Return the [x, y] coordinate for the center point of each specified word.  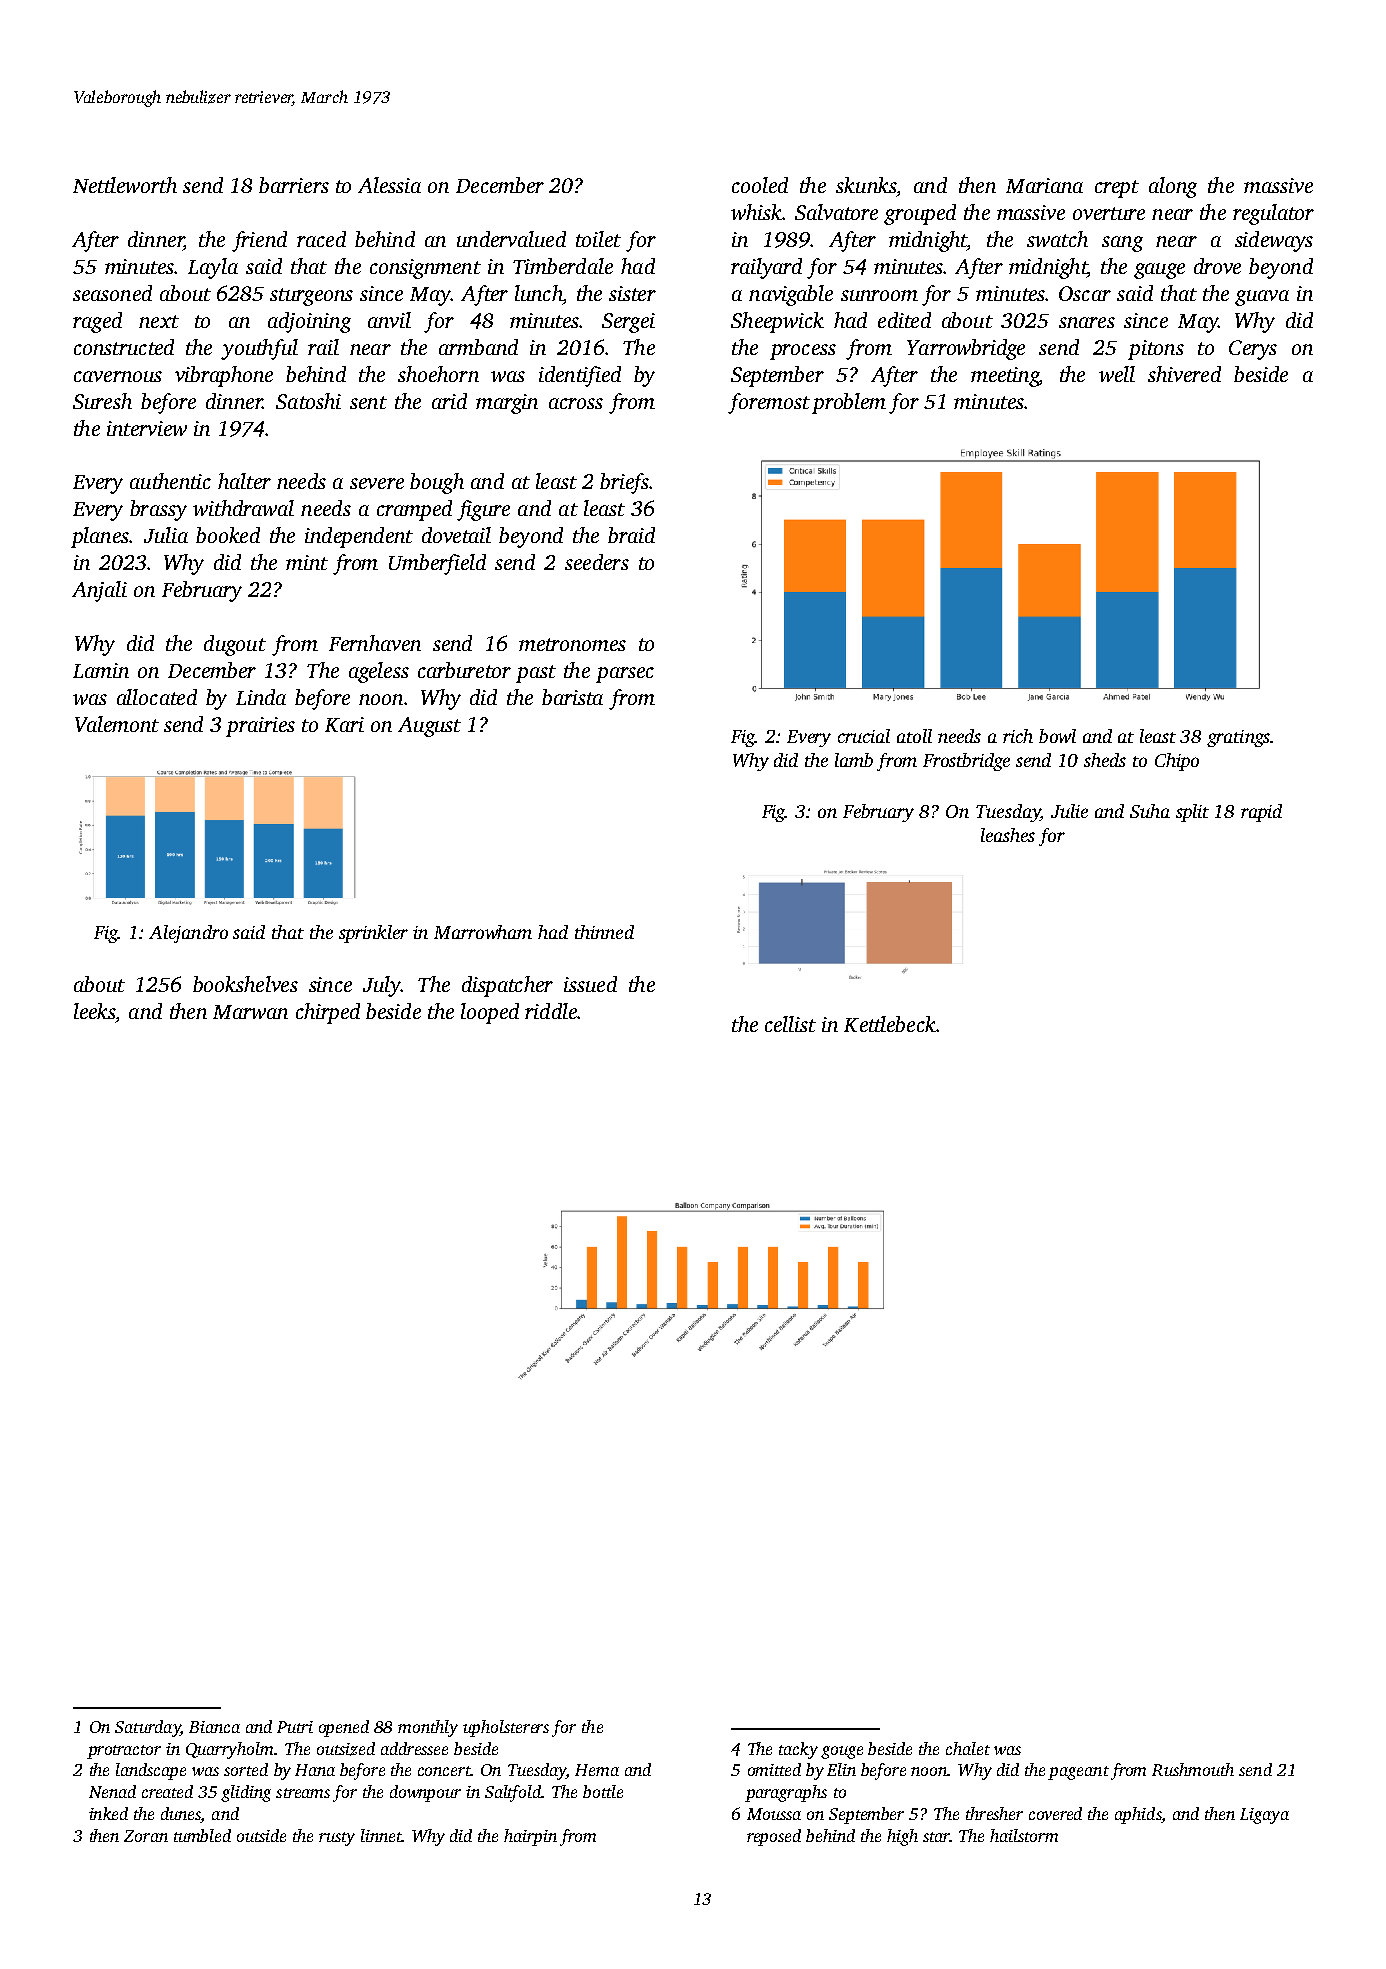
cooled [760, 185]
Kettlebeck [890, 1024]
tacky [798, 1750]
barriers [294, 185]
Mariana [1044, 185]
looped [490, 1013]
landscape [151, 1771]
